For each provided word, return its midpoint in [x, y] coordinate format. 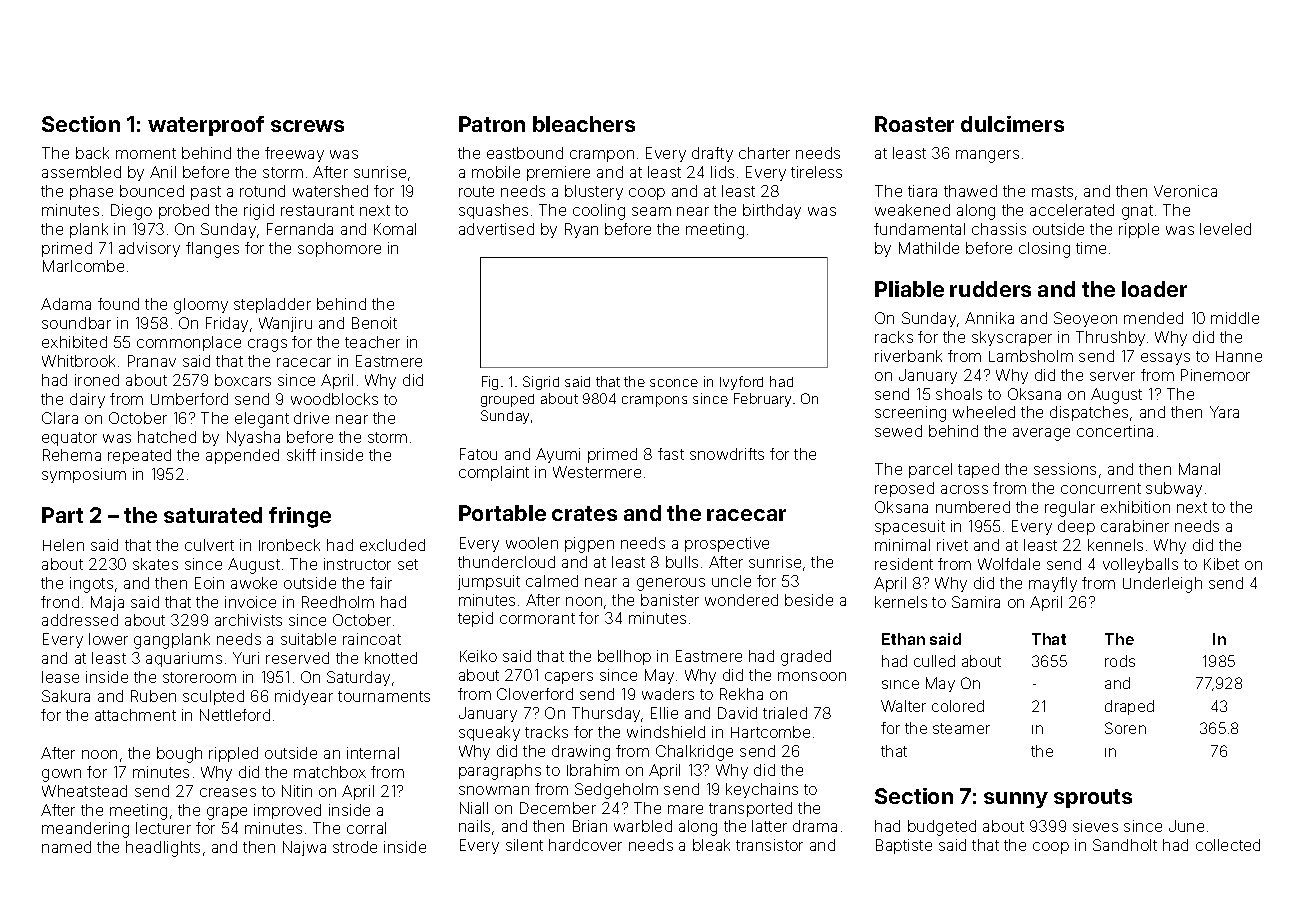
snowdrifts [727, 454]
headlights [163, 849]
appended [242, 456]
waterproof [206, 126]
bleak [711, 845]
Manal [1199, 469]
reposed [904, 489]
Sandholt [1125, 845]
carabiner [1135, 526]
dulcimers [1012, 124]
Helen [63, 545]
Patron [492, 124]
